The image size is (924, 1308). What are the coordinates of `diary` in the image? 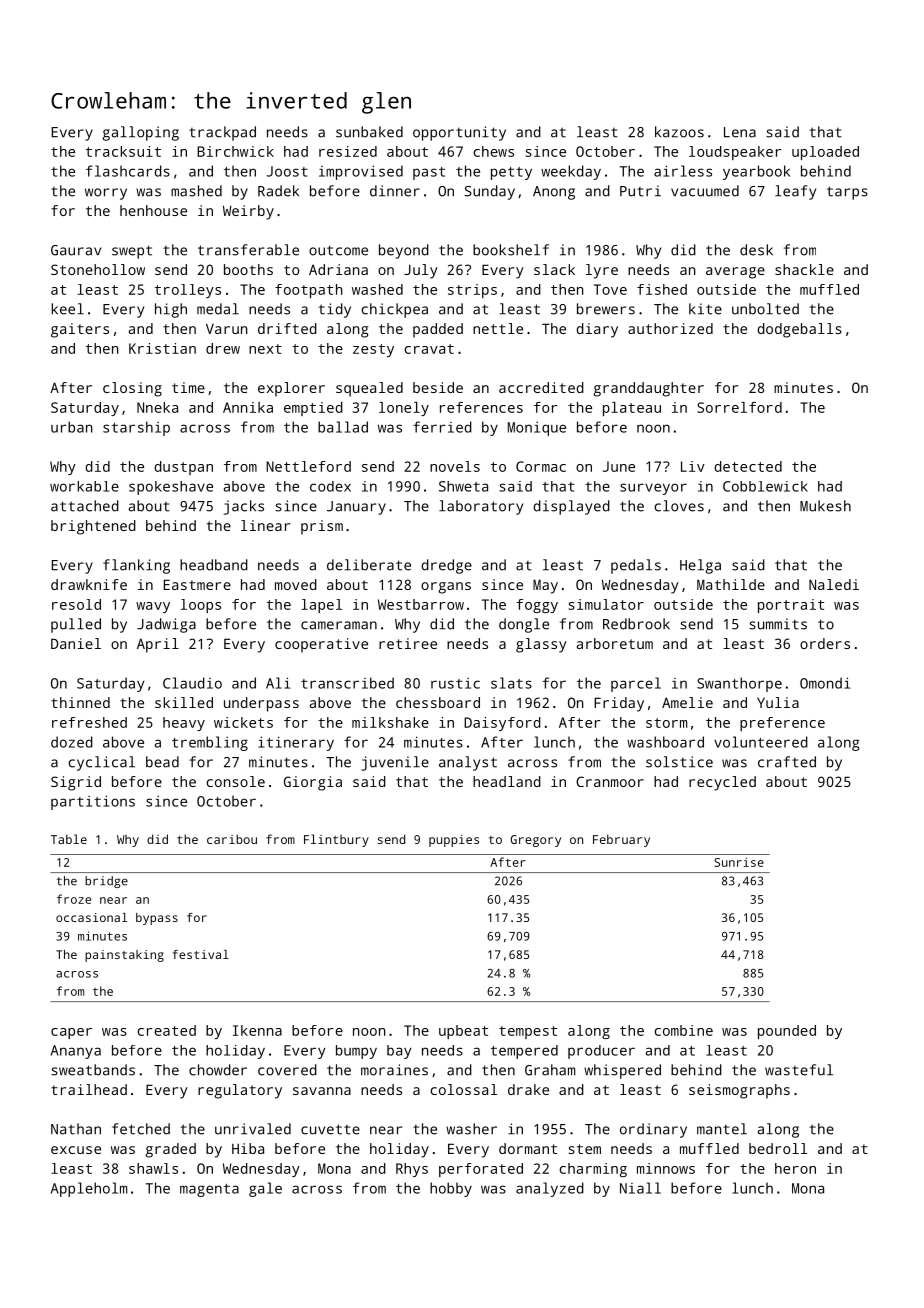 It's located at (597, 330).
